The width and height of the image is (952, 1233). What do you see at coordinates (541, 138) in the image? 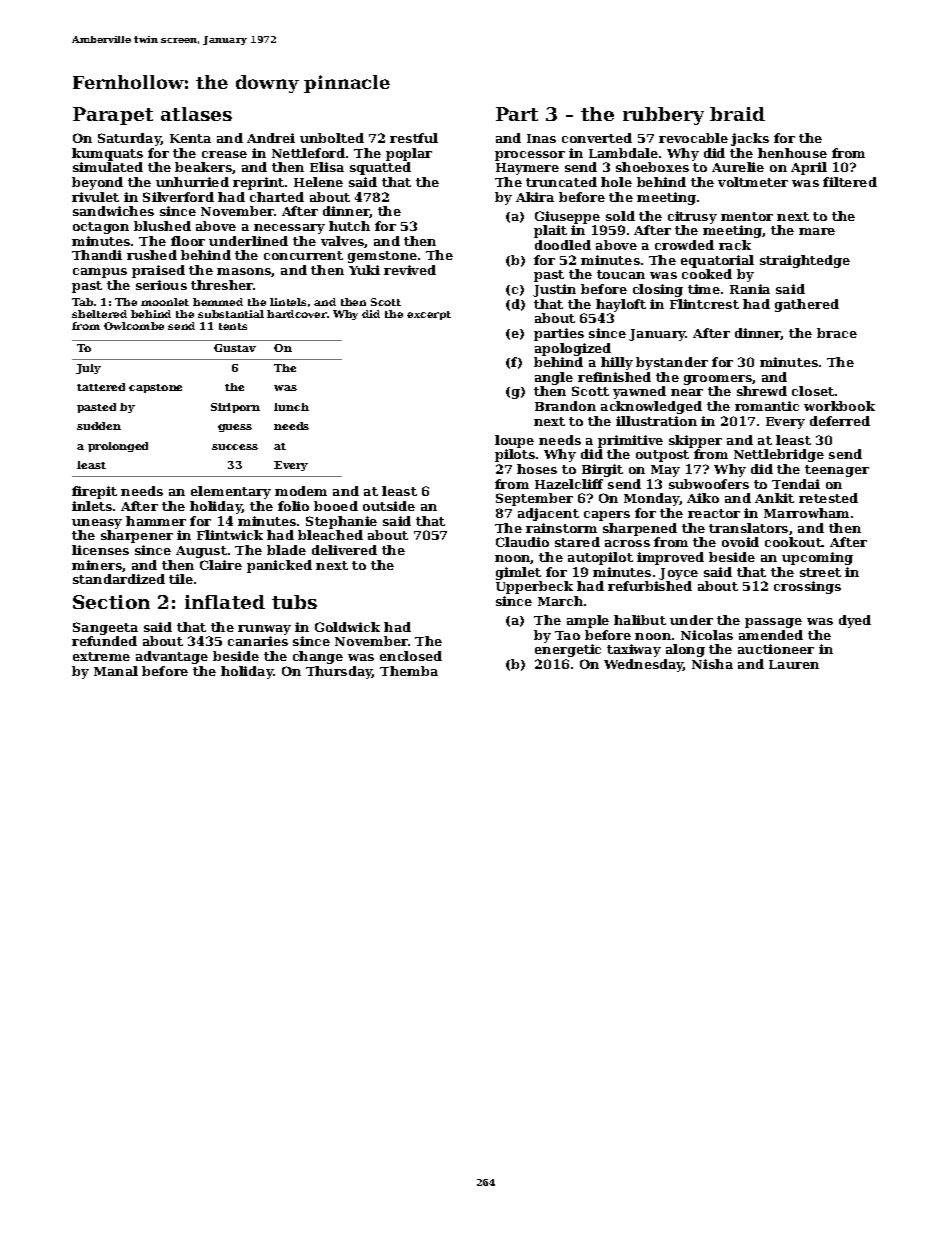
I see `Inas` at bounding box center [541, 138].
